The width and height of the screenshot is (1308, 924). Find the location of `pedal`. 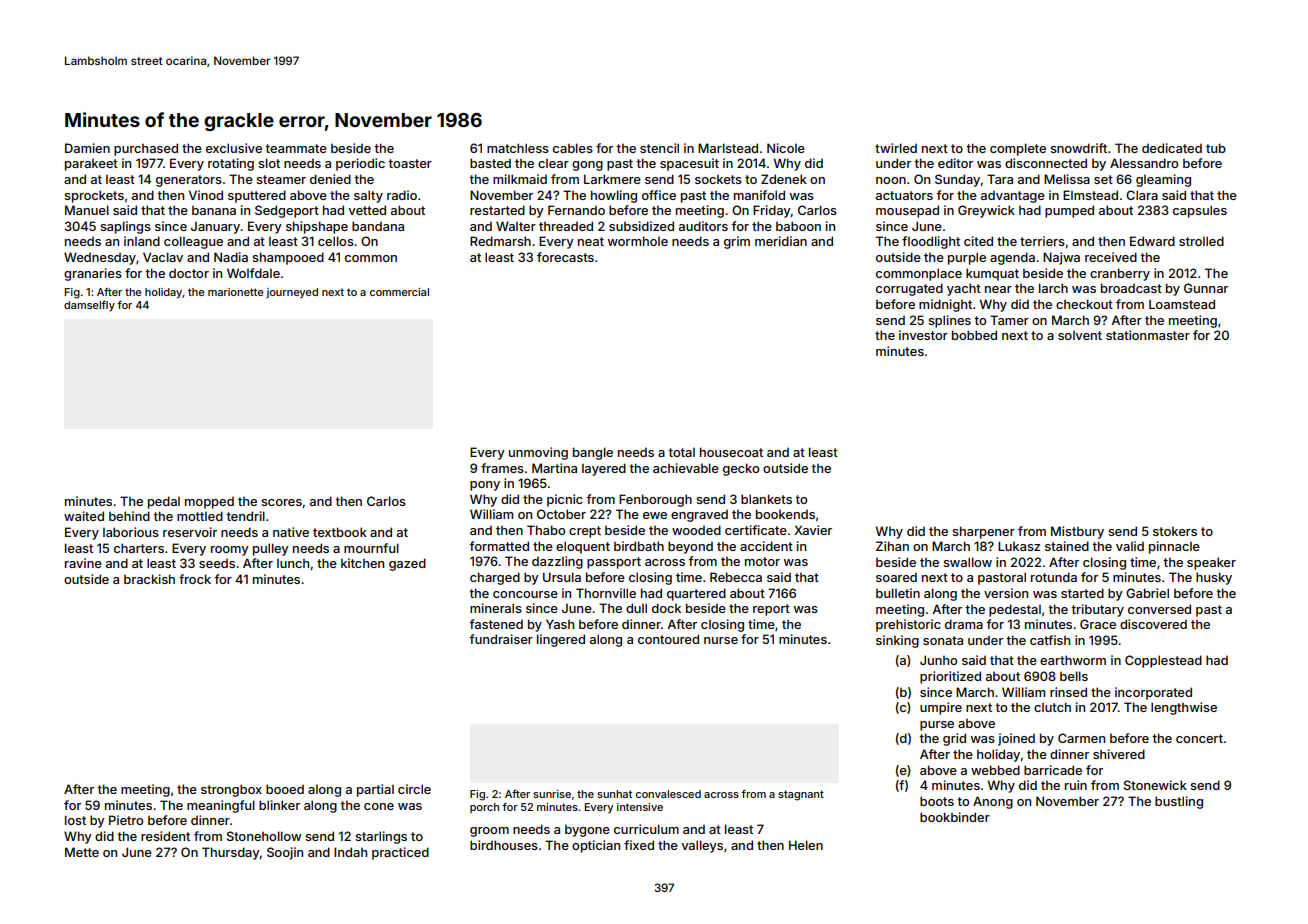

pedal is located at coordinates (164, 502).
